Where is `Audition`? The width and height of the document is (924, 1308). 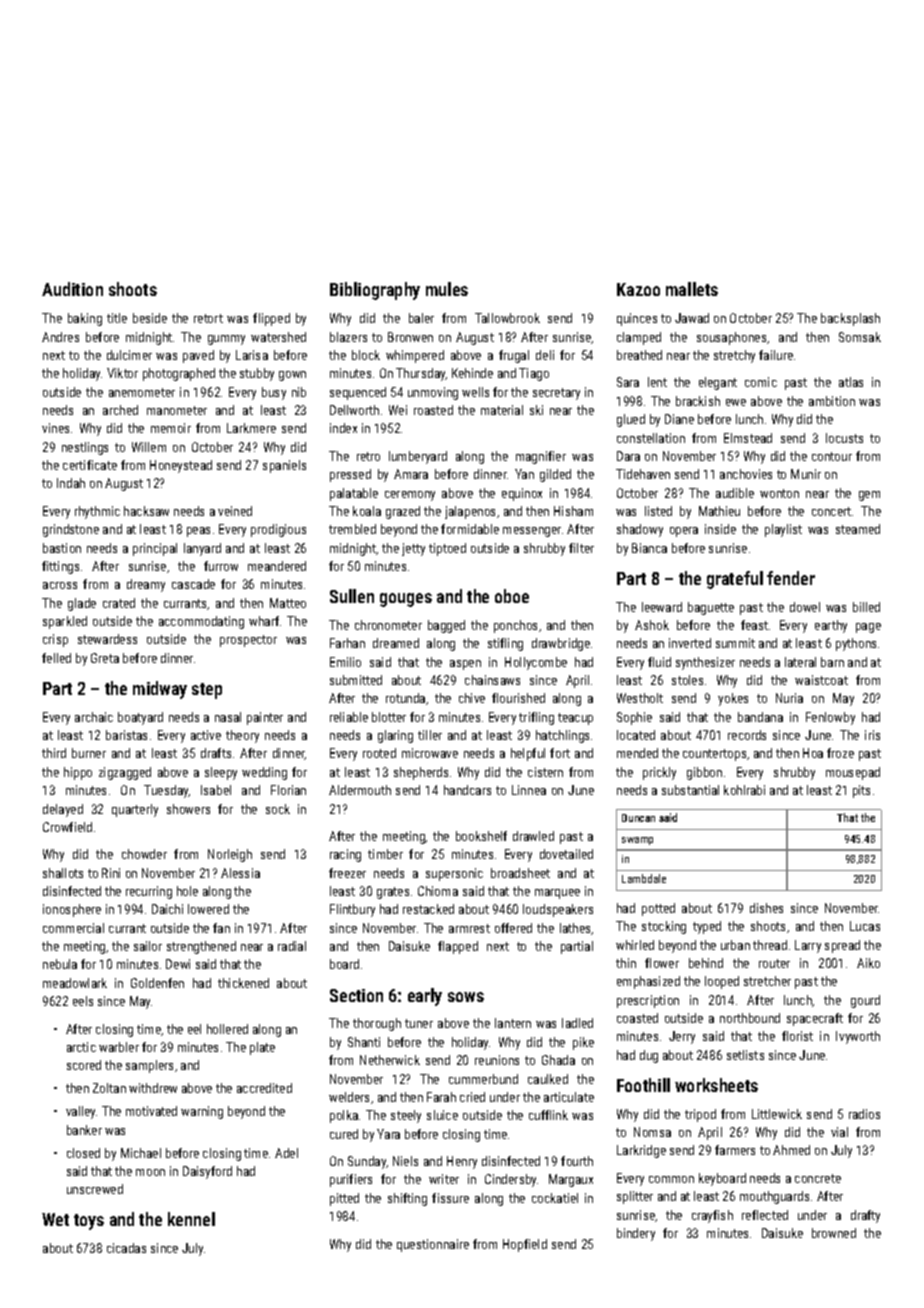 Audition is located at coordinates (72, 289).
